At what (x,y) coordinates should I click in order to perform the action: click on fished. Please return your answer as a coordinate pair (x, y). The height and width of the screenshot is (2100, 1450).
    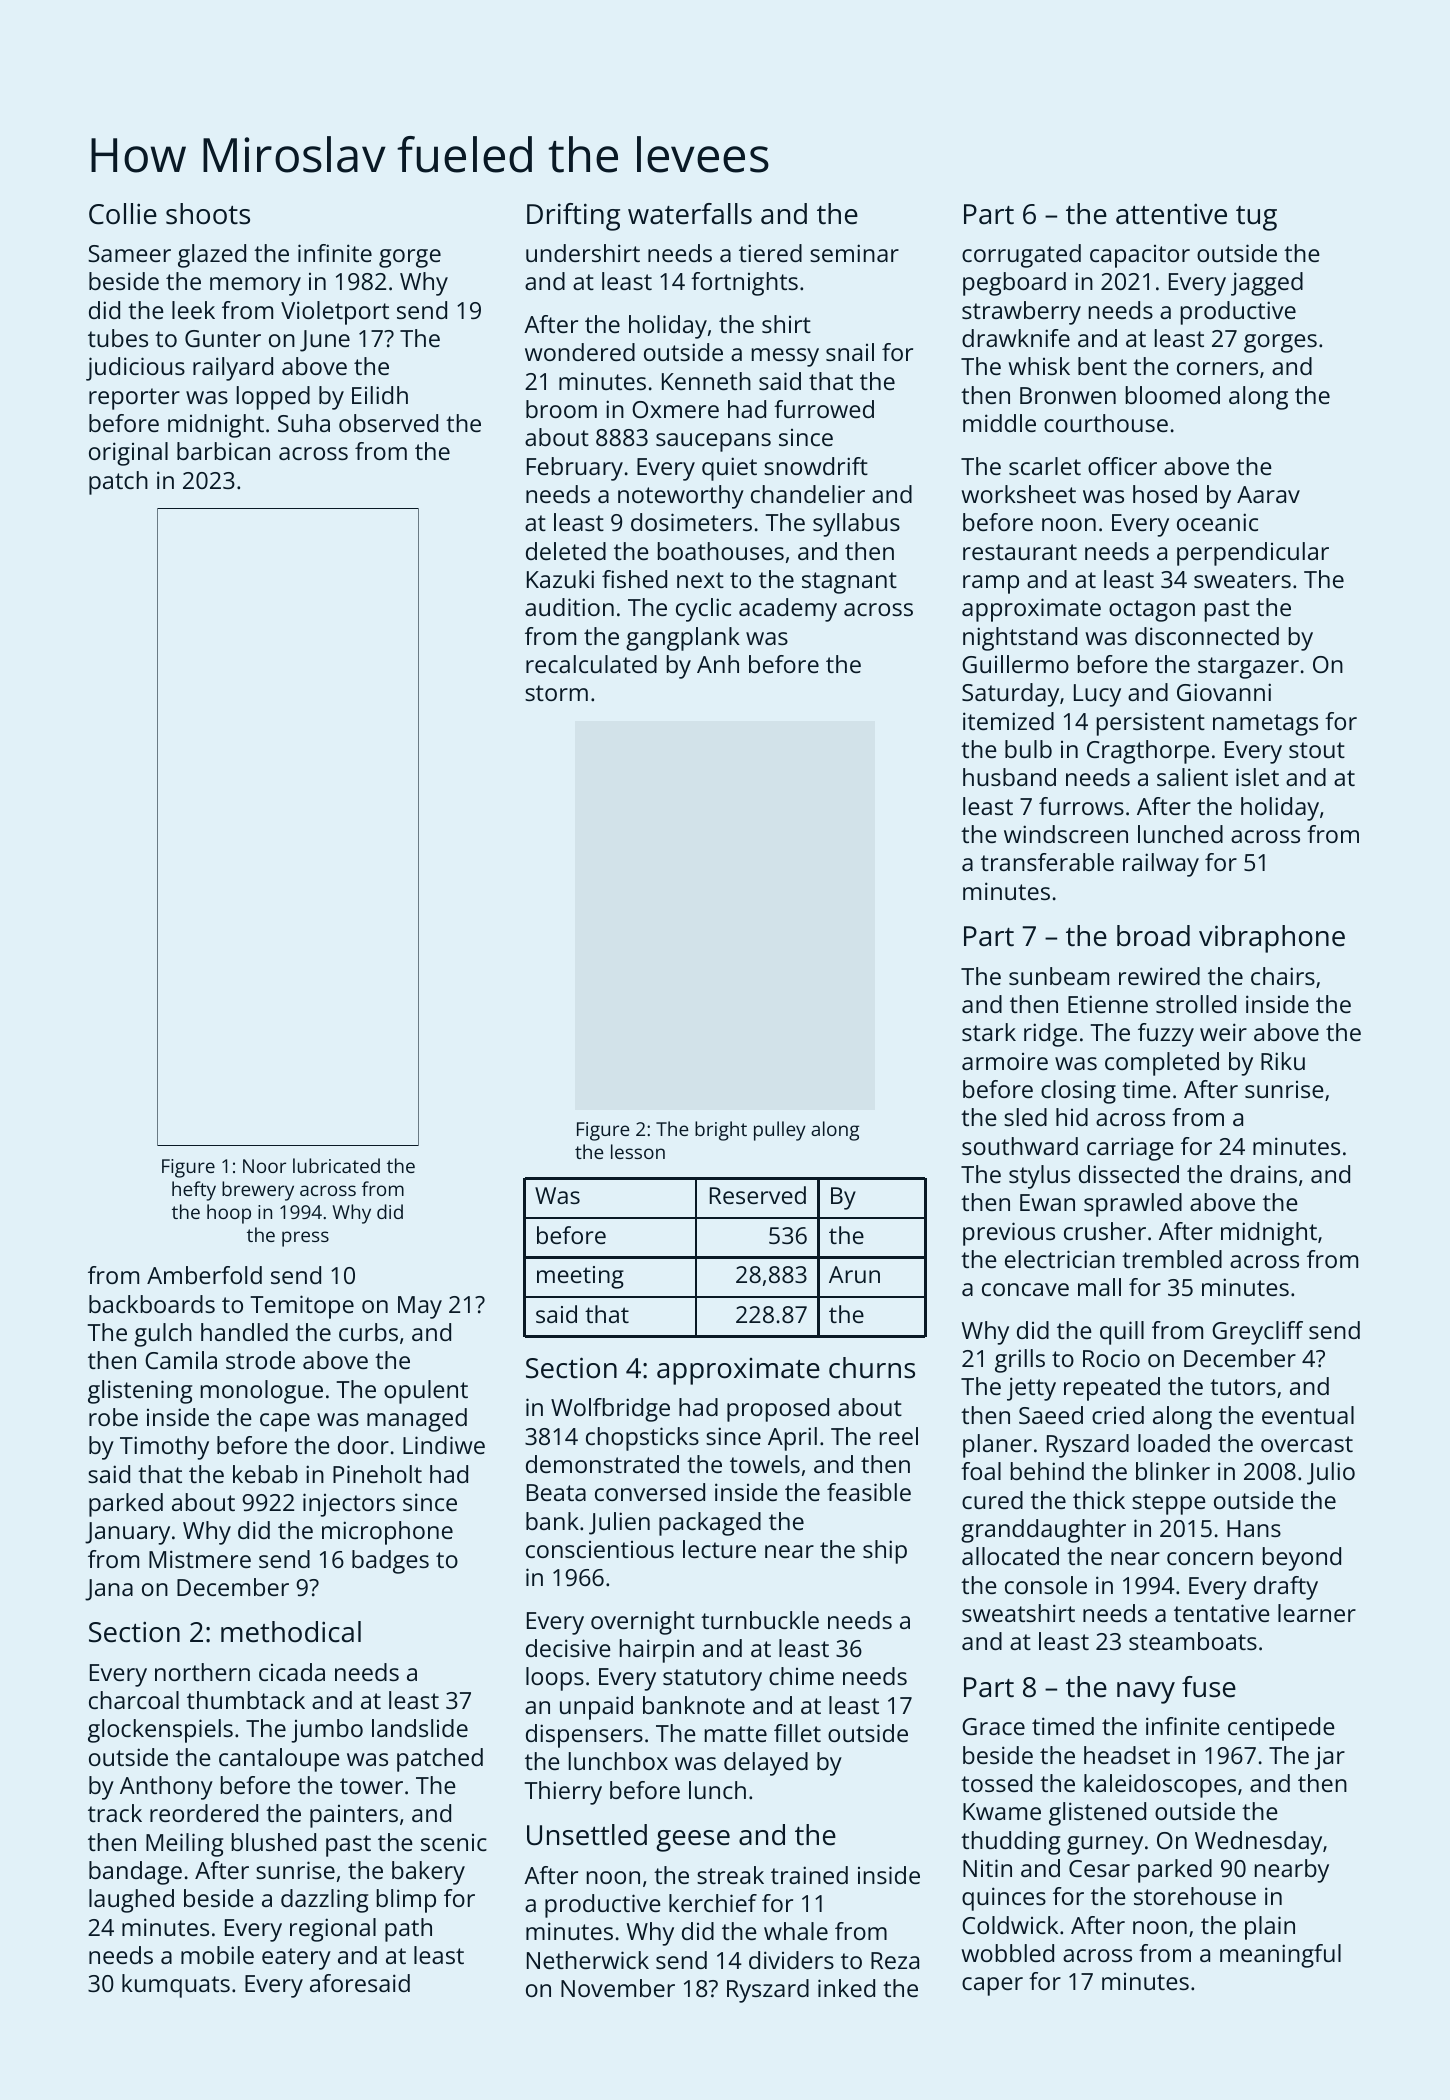
    Looking at the image, I should click on (634, 579).
